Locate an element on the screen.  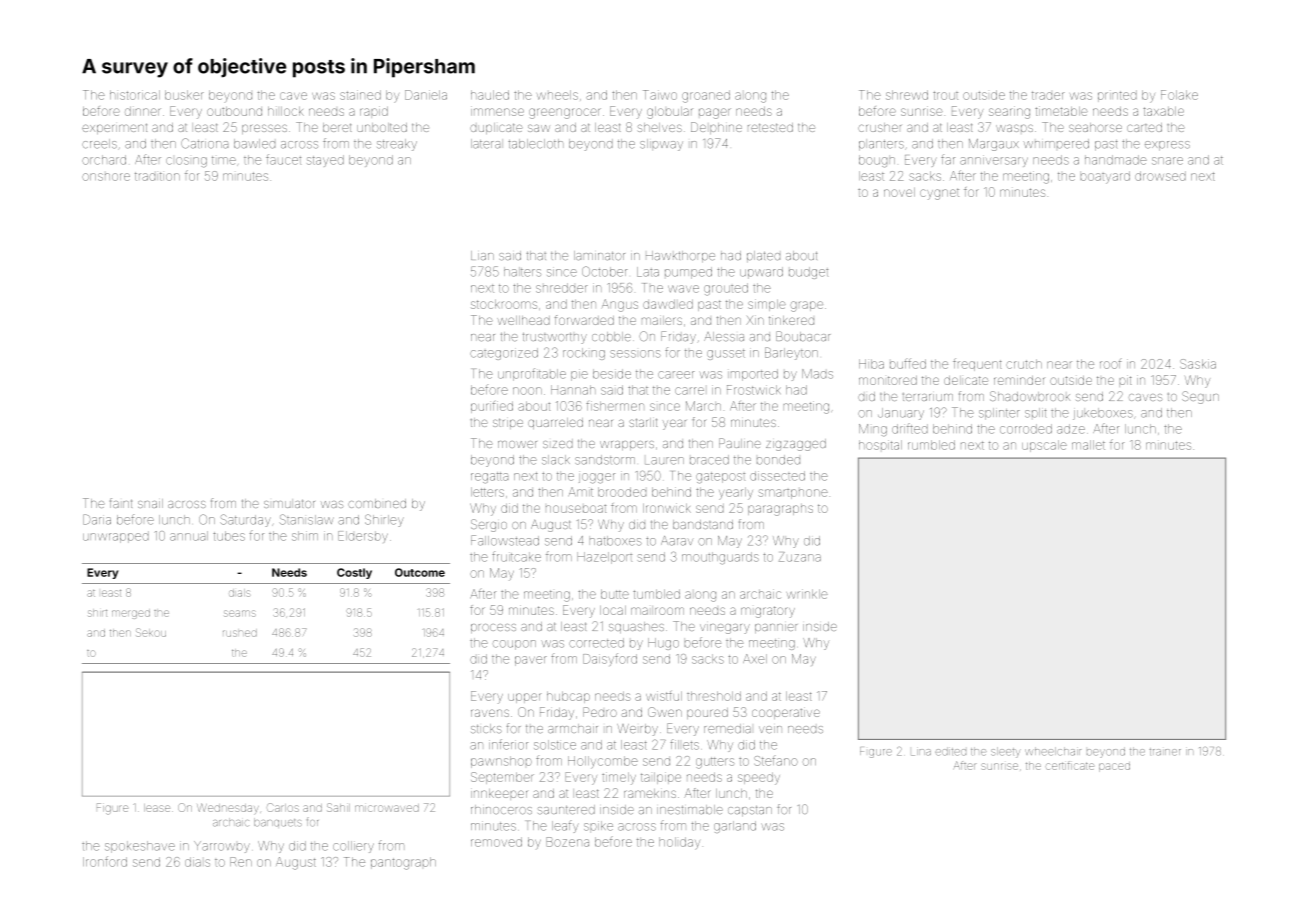
sticks is located at coordinates (486, 728).
